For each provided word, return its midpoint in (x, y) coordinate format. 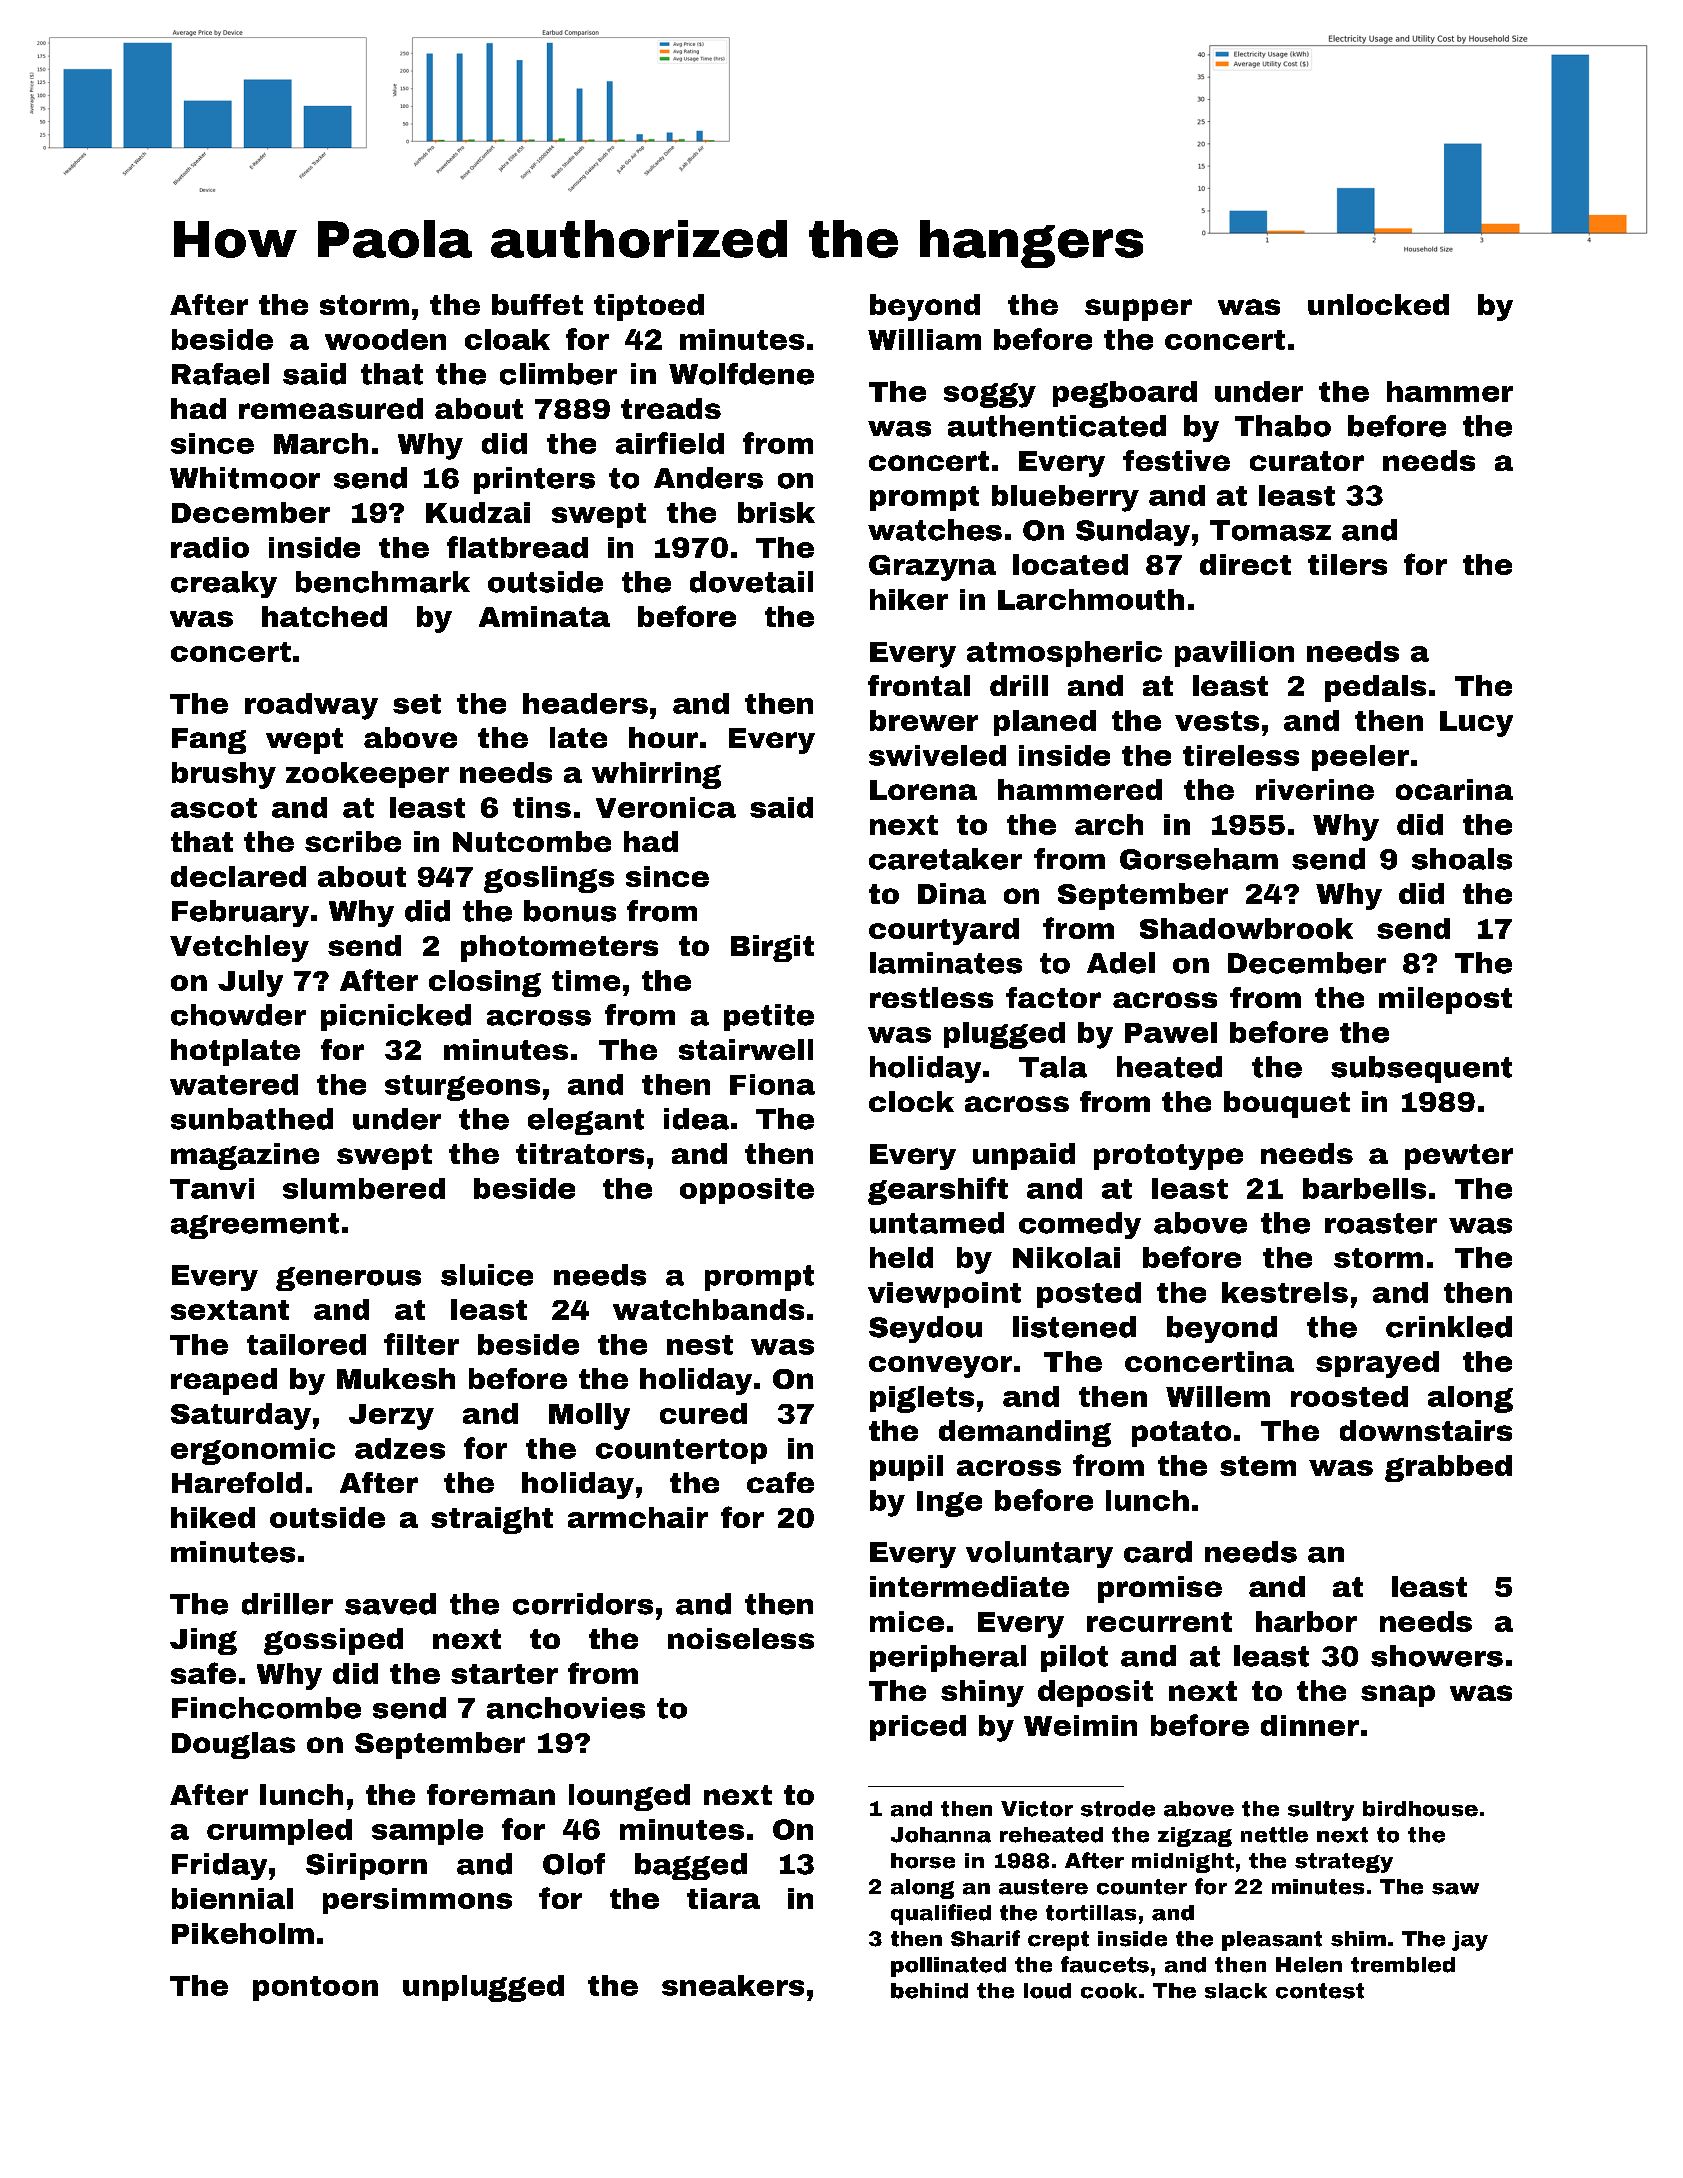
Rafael (220, 374)
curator (1307, 461)
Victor (1037, 1809)
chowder (238, 1015)
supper (1138, 310)
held (901, 1257)
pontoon (315, 1988)
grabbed (1448, 1468)
